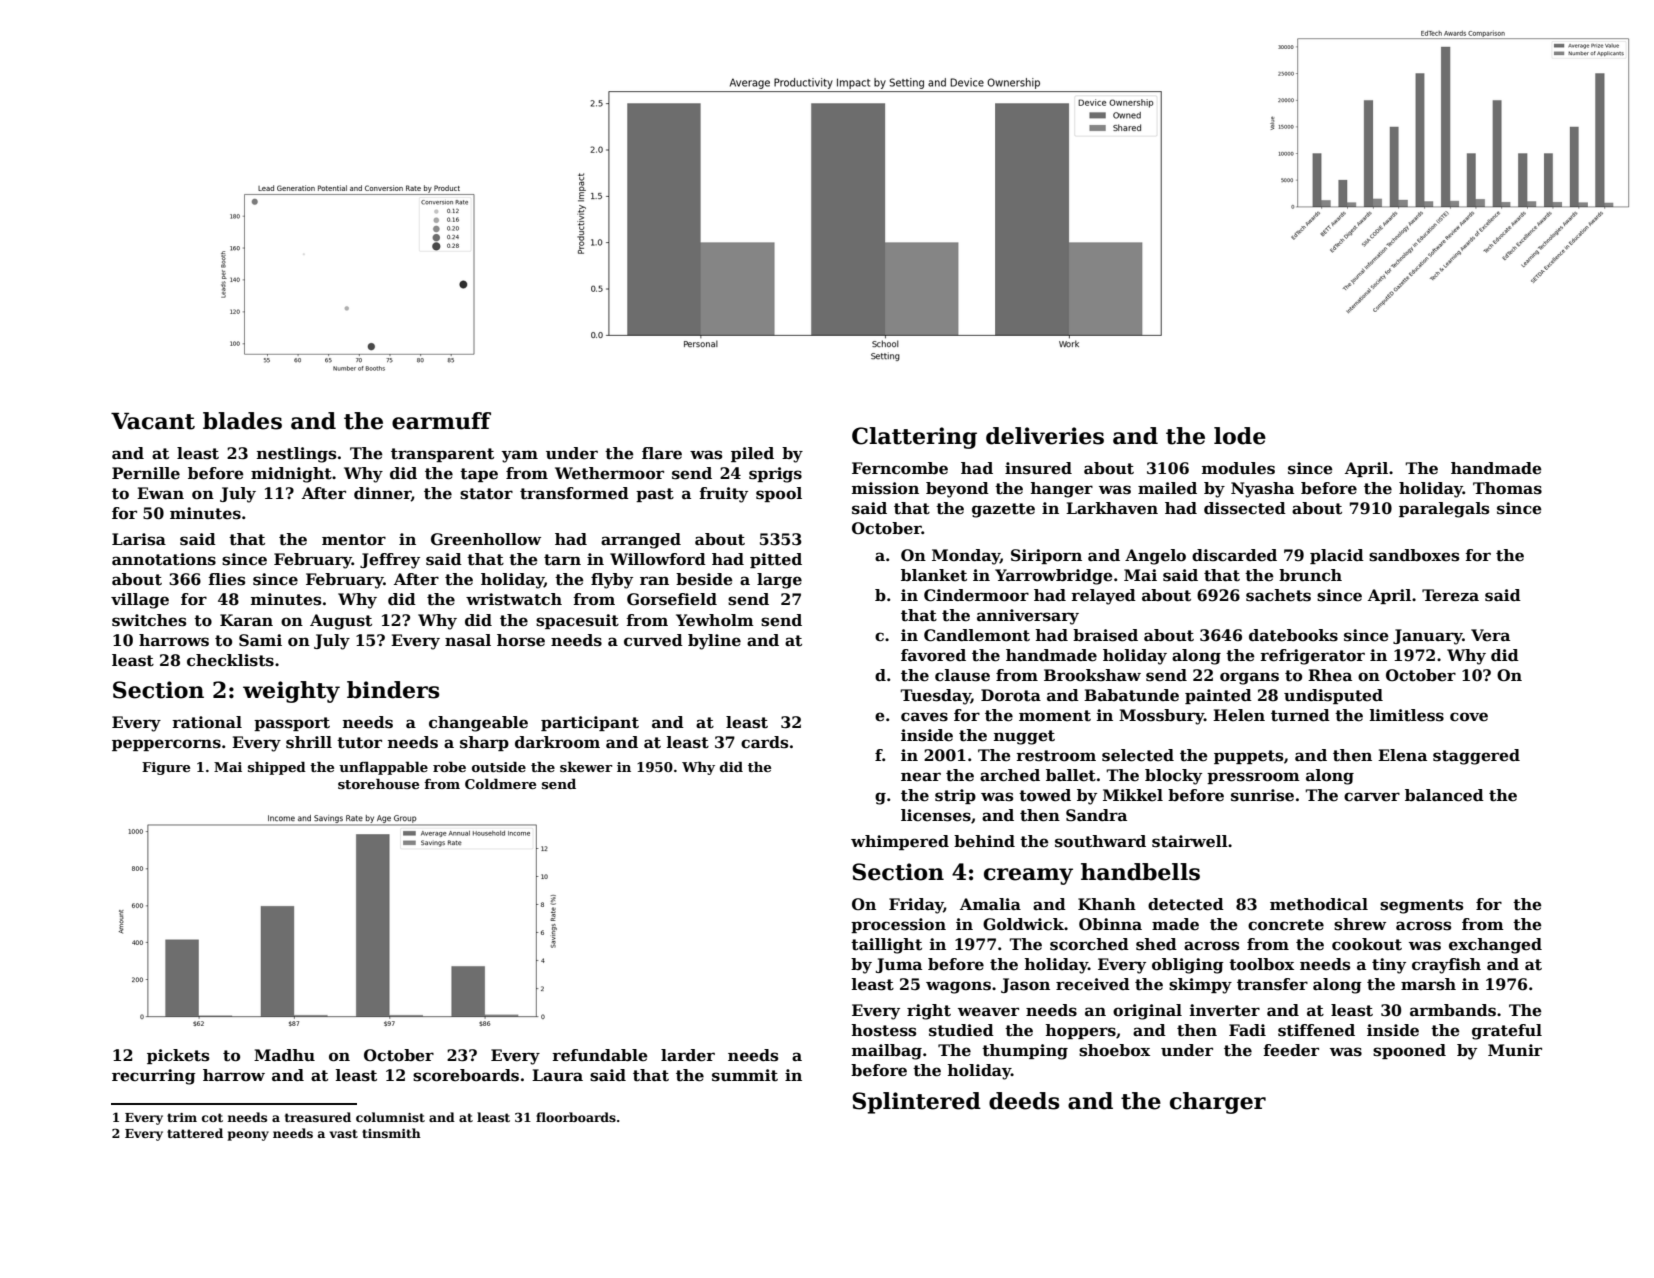 The width and height of the document is (1654, 1278). Describe the element at coordinates (976, 595) in the document. I see `Cindermoor` at that location.
